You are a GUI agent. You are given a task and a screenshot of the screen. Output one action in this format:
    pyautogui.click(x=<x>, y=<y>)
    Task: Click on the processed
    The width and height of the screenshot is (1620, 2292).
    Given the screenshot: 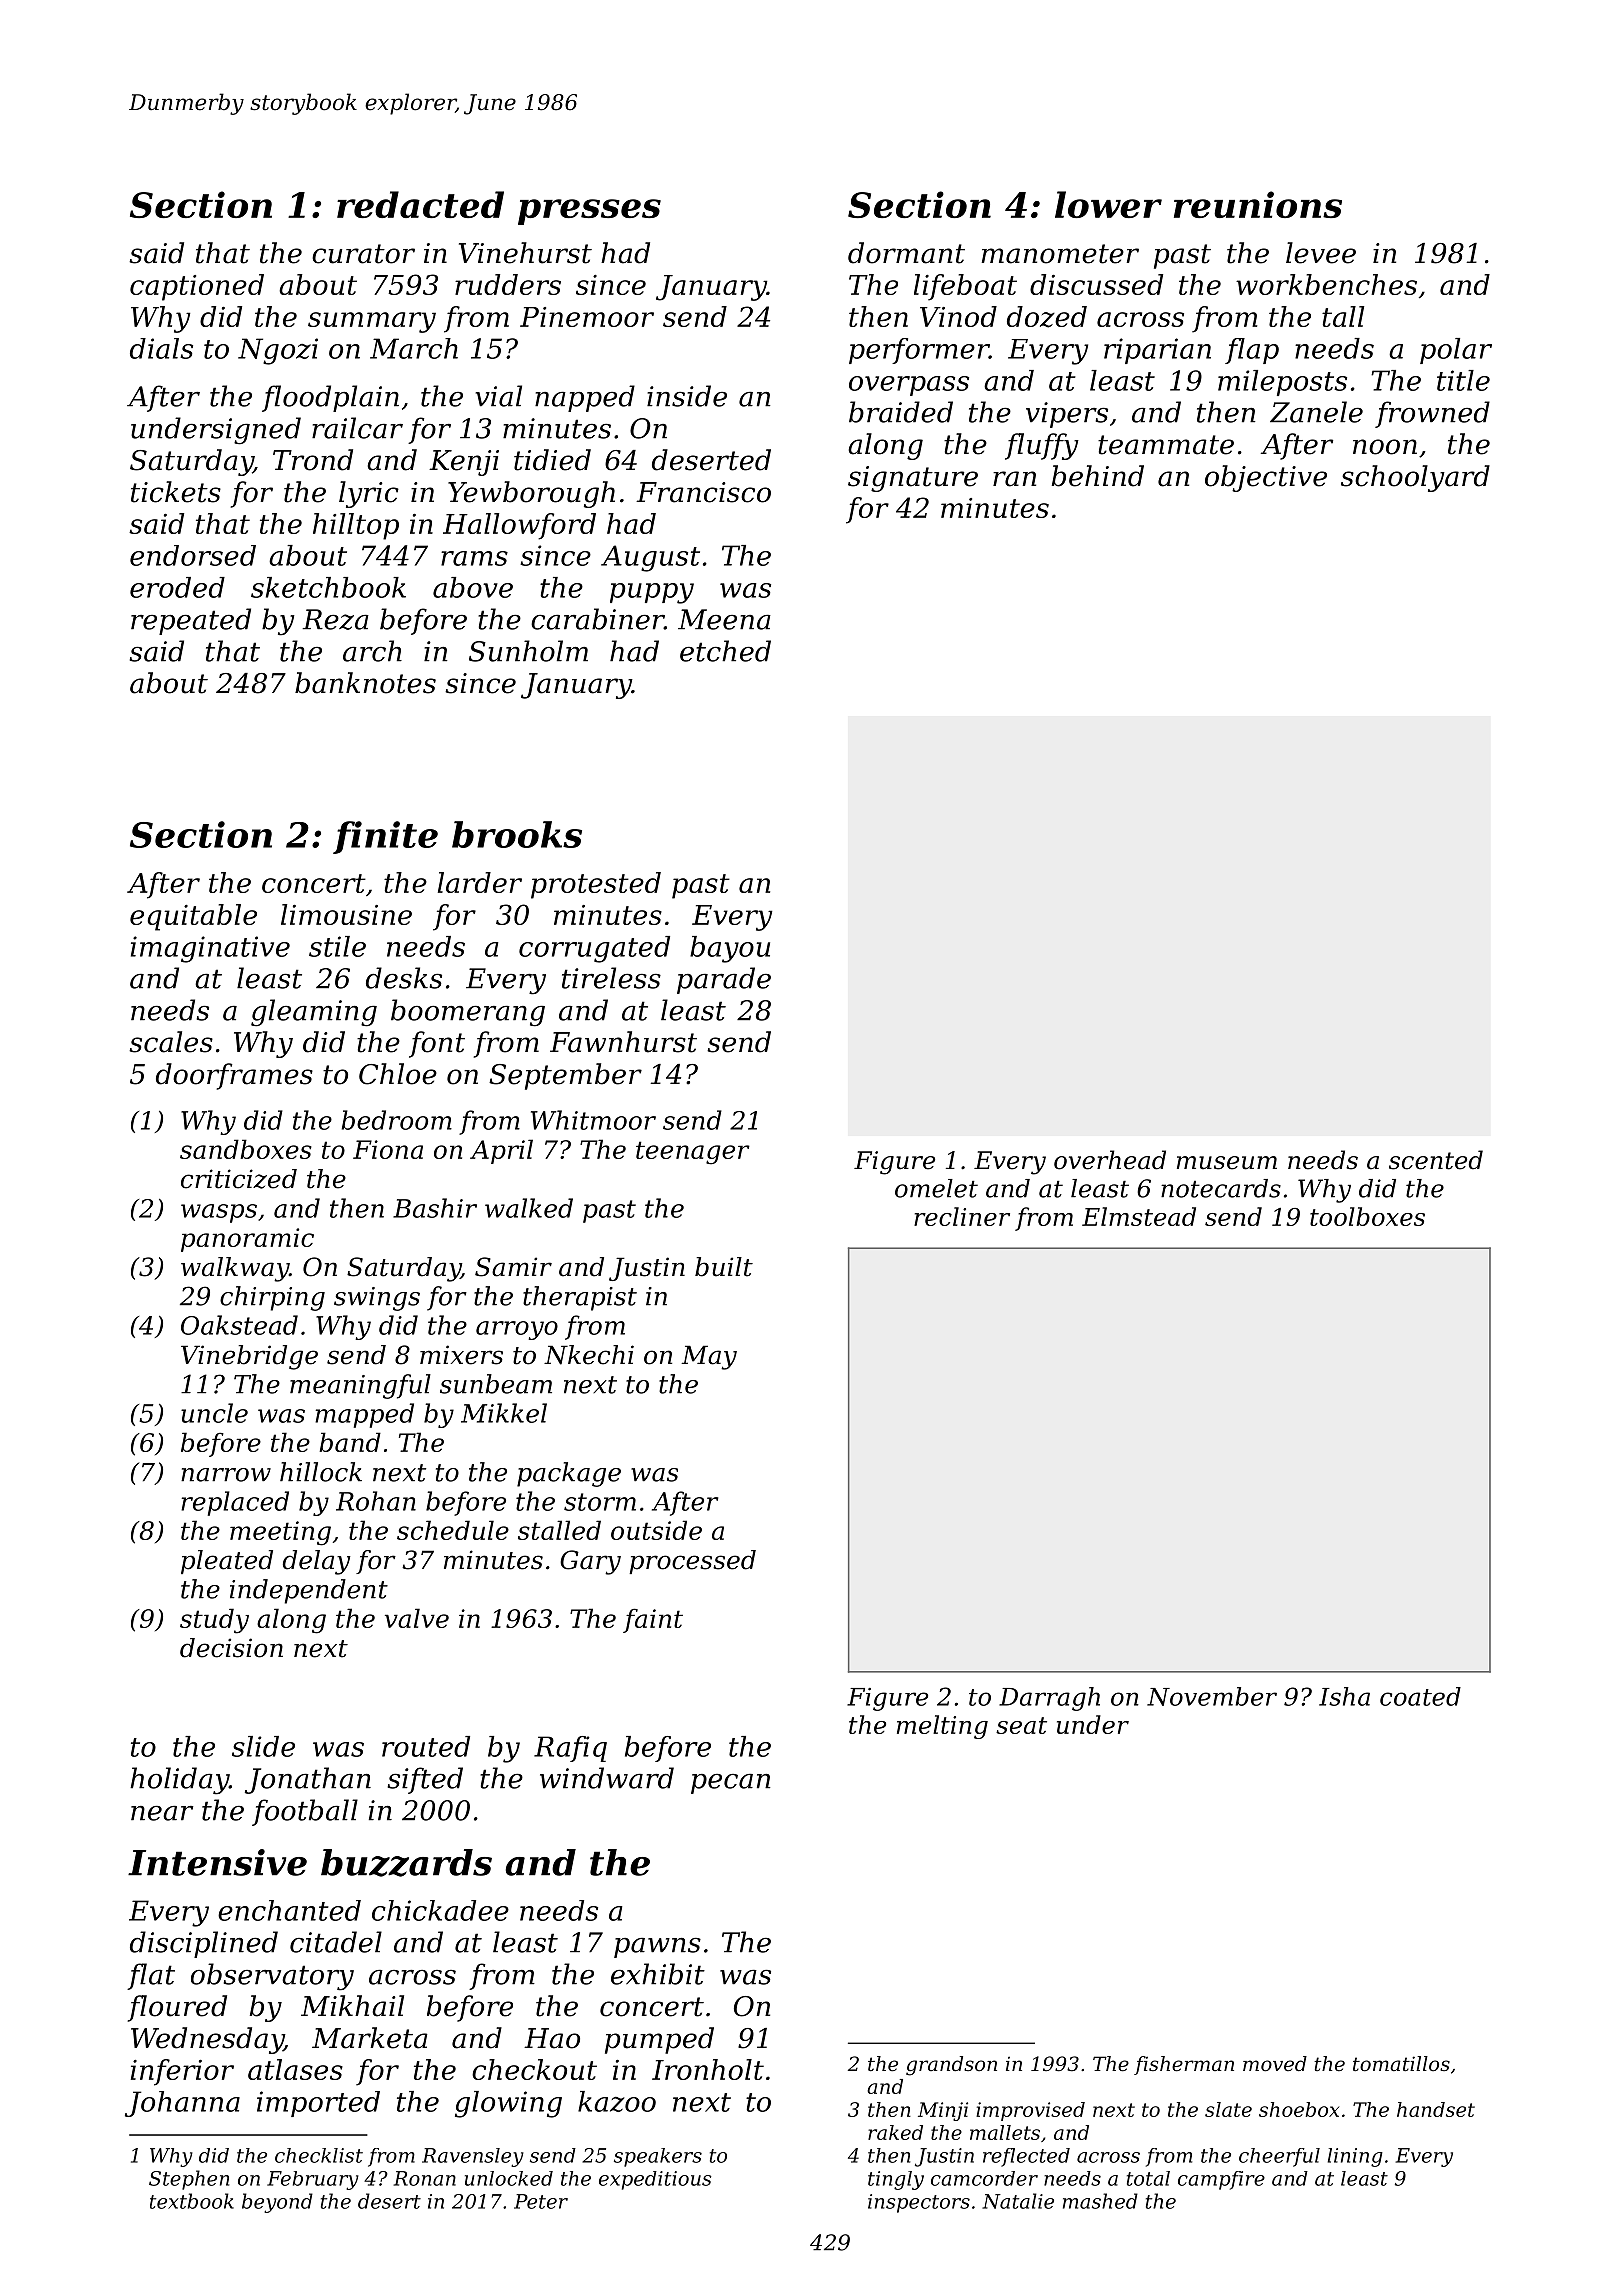 What is the action you would take?
    pyautogui.click(x=692, y=1562)
